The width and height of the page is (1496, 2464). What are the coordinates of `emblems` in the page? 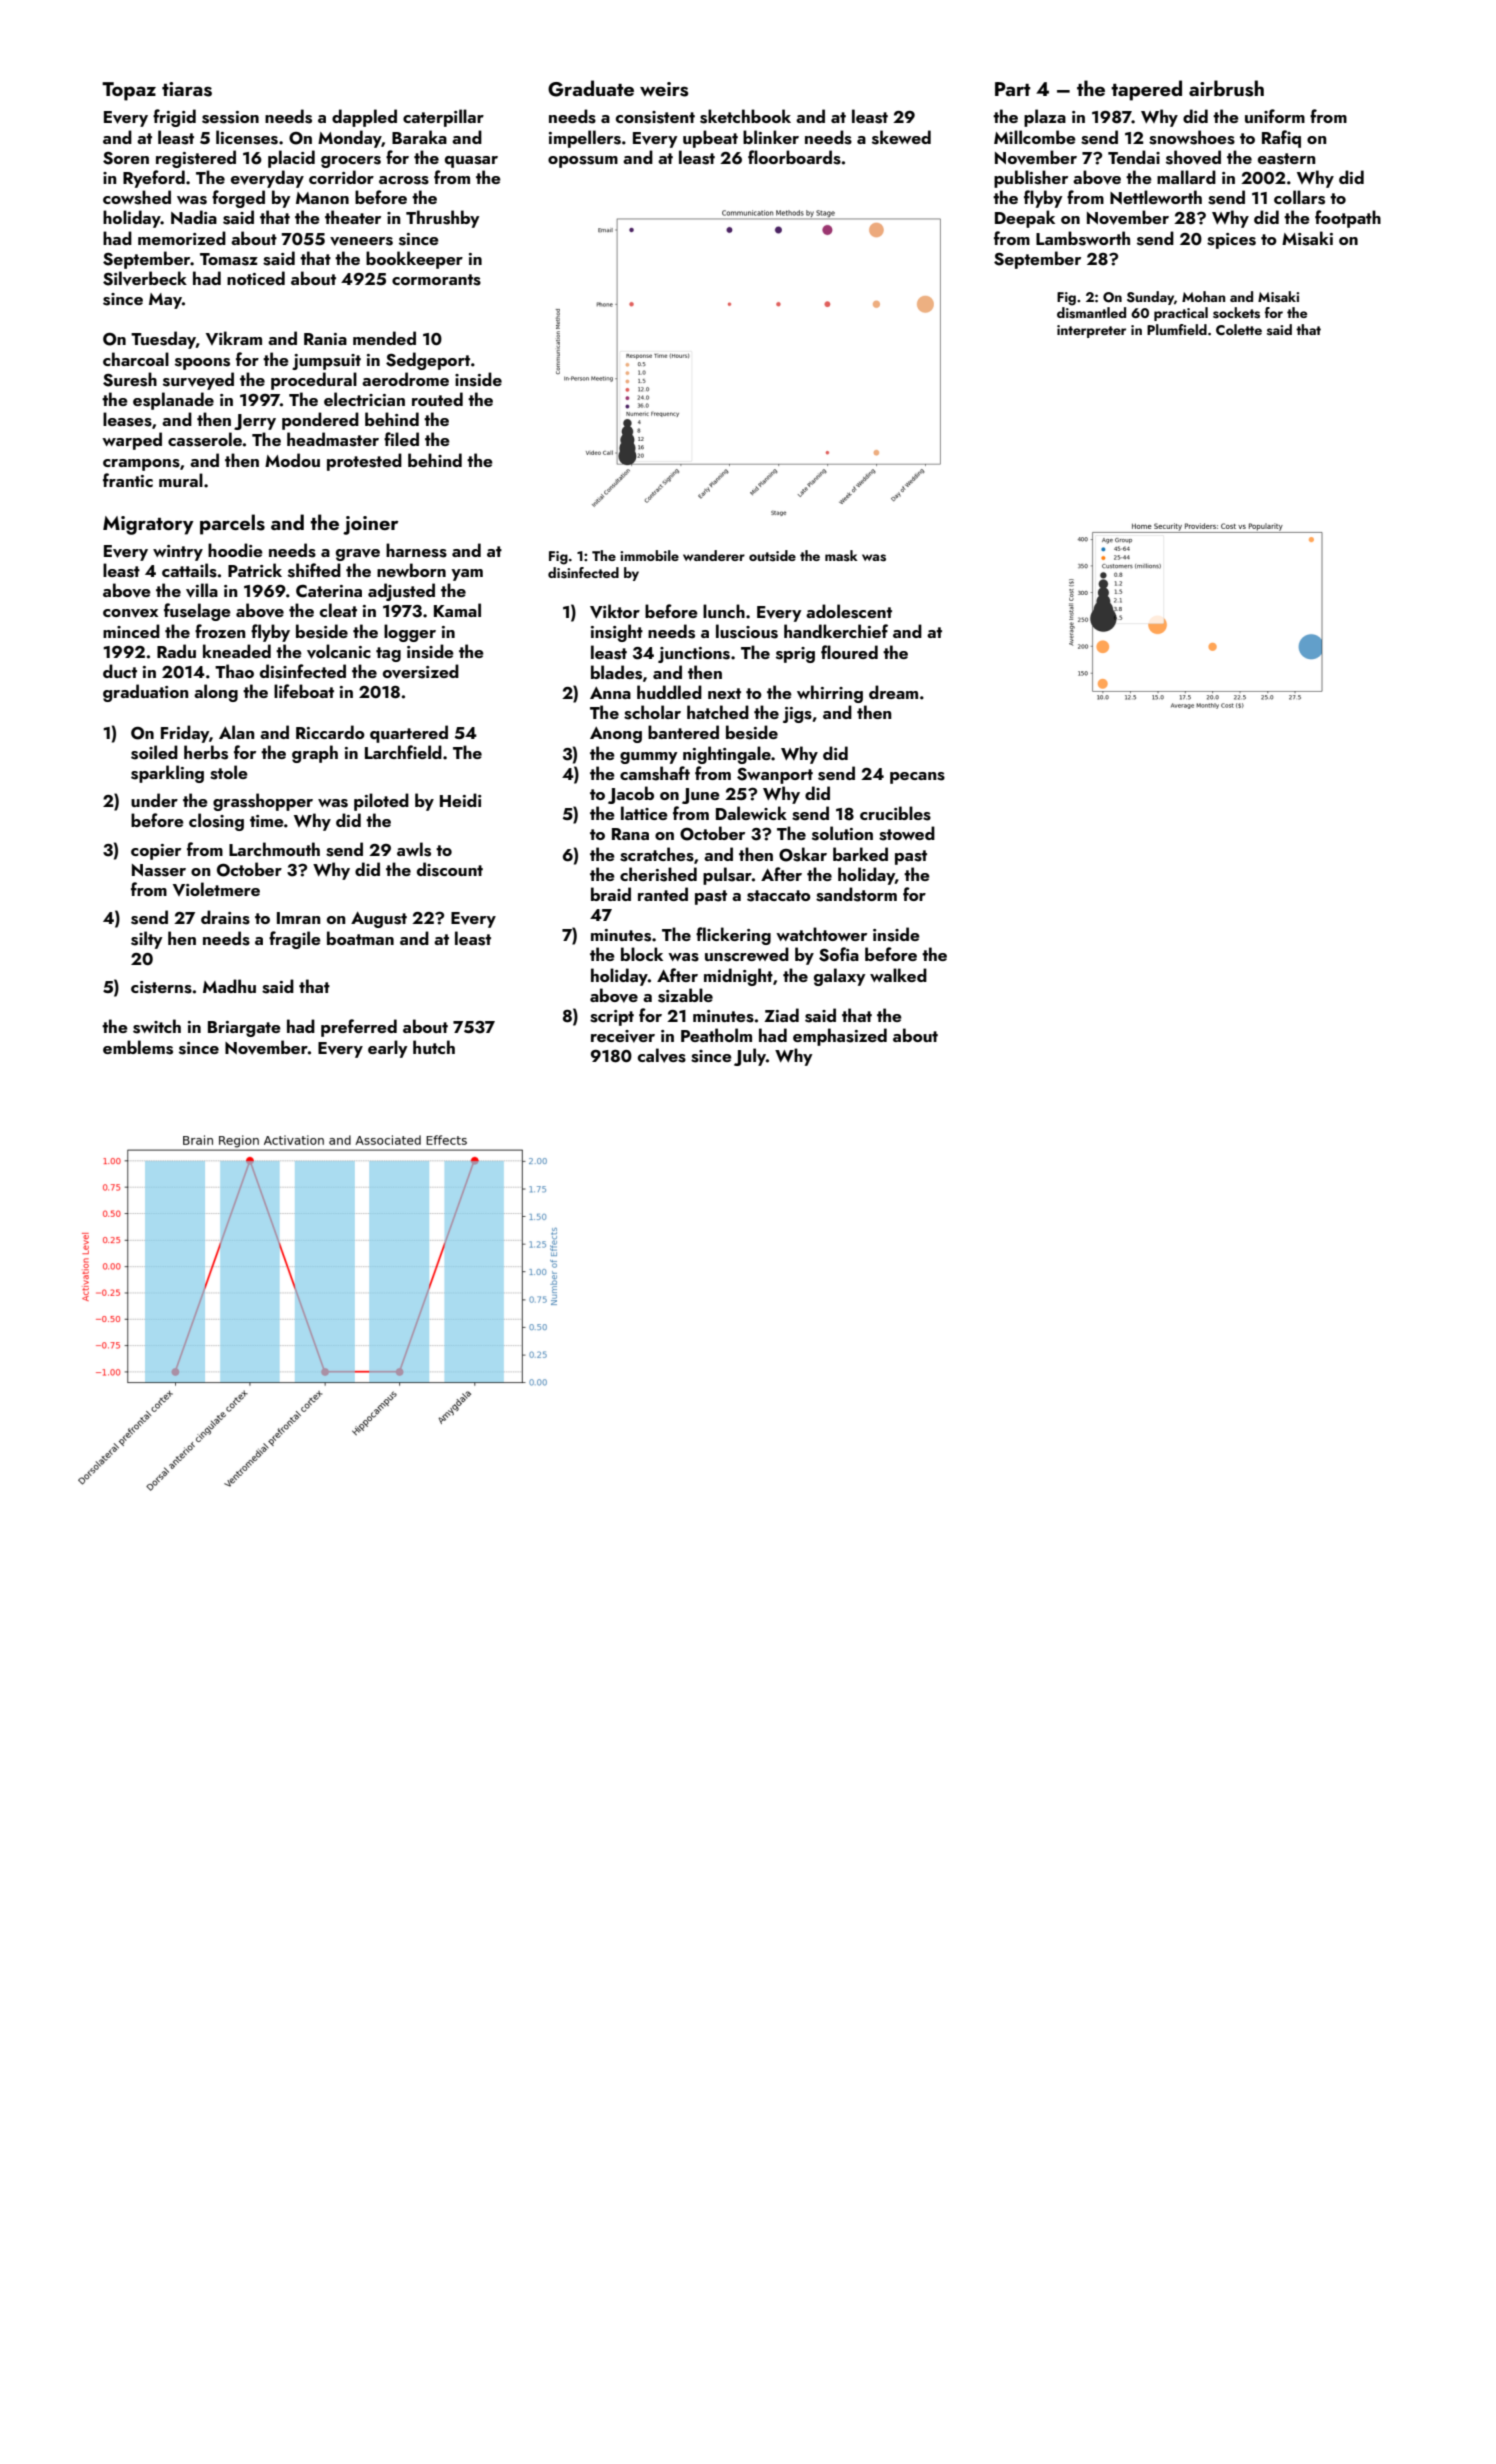 It's located at (138, 1047).
